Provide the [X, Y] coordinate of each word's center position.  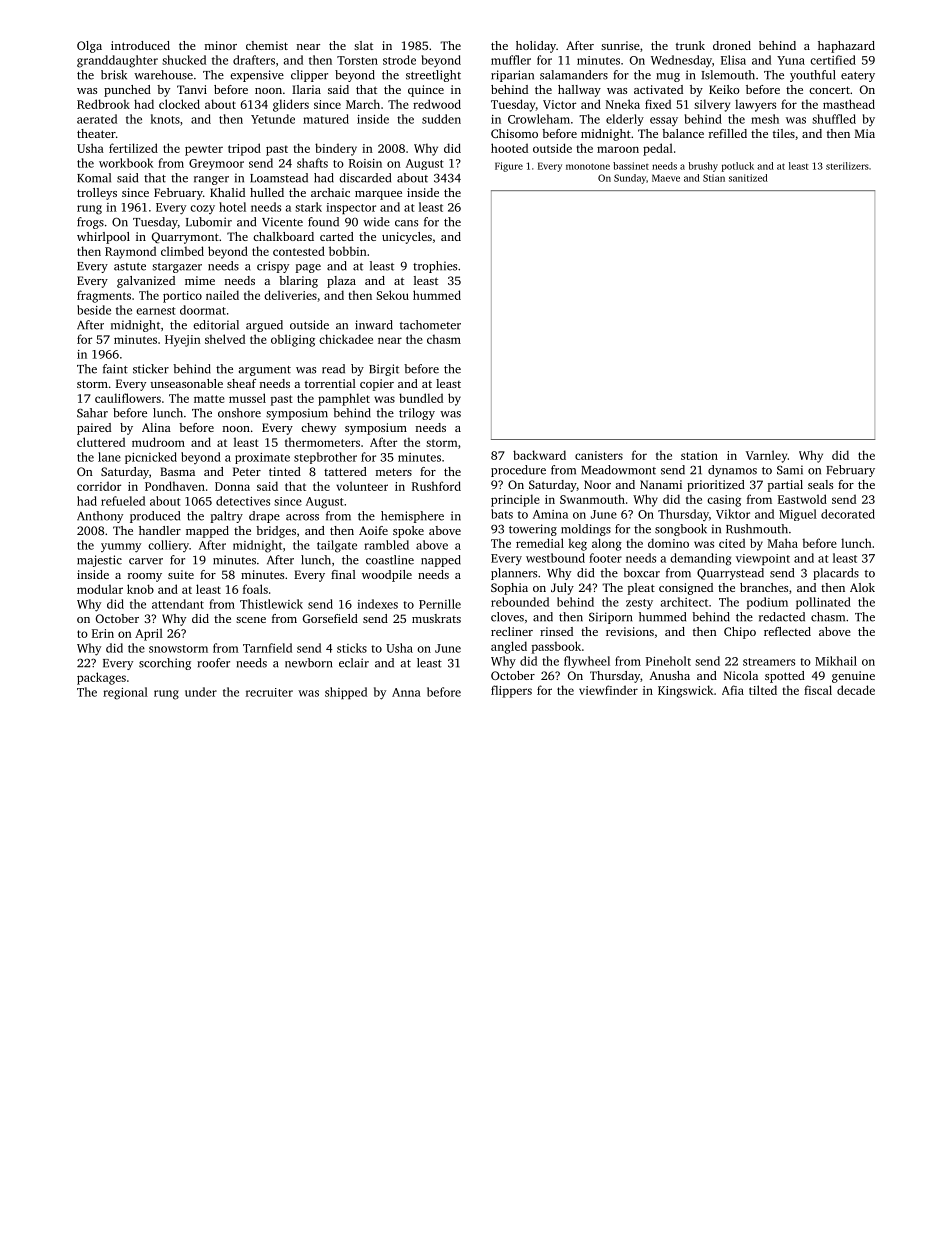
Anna [406, 692]
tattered [345, 471]
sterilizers [847, 166]
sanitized [748, 178]
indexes [377, 604]
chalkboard [283, 236]
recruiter [269, 692]
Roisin [365, 163]
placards [836, 574]
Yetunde [273, 119]
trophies [435, 267]
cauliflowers [128, 398]
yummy [121, 548]
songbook [681, 530]
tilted [763, 690]
